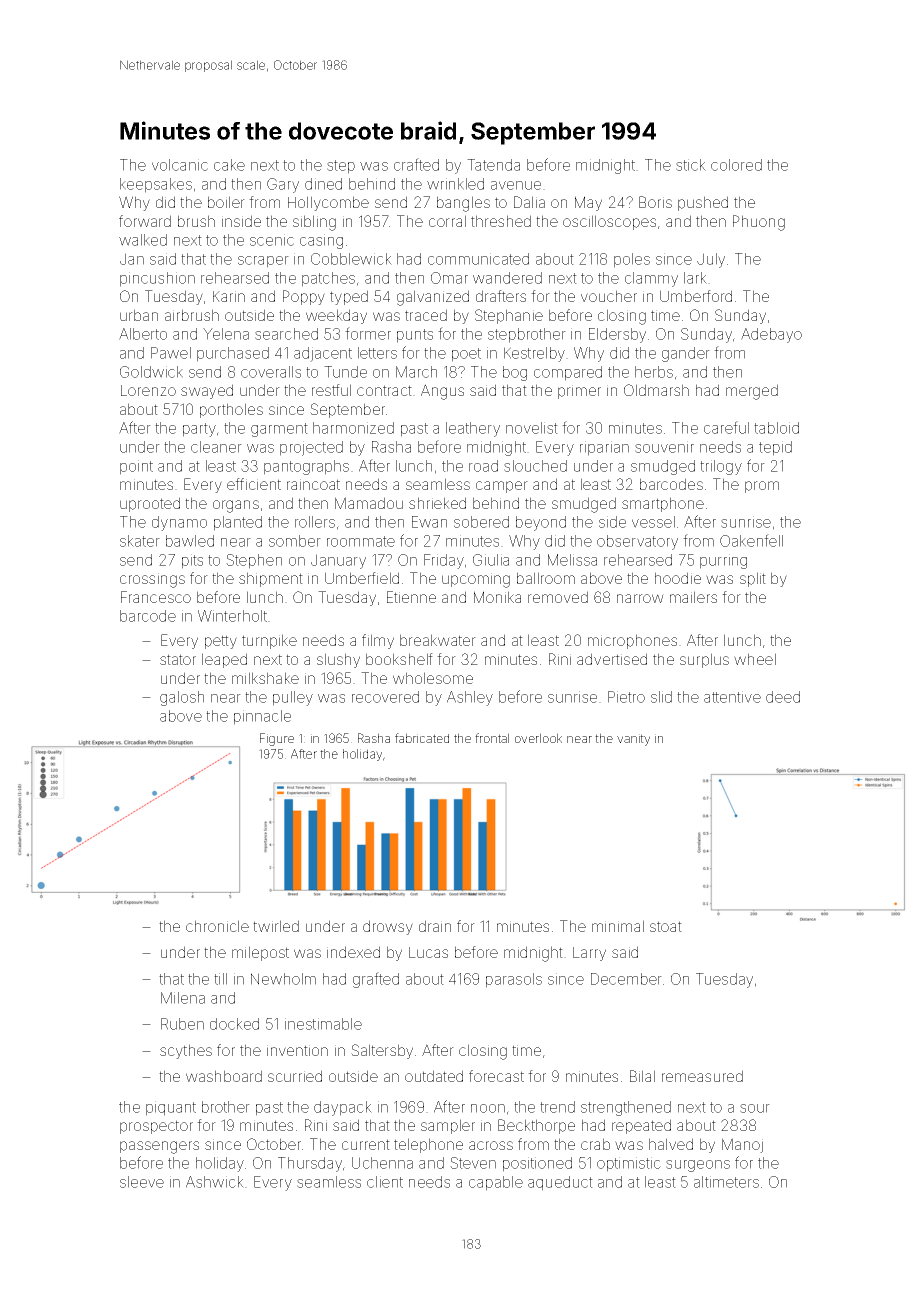 The width and height of the screenshot is (924, 1308). Describe the element at coordinates (736, 165) in the screenshot. I see `colored` at that location.
